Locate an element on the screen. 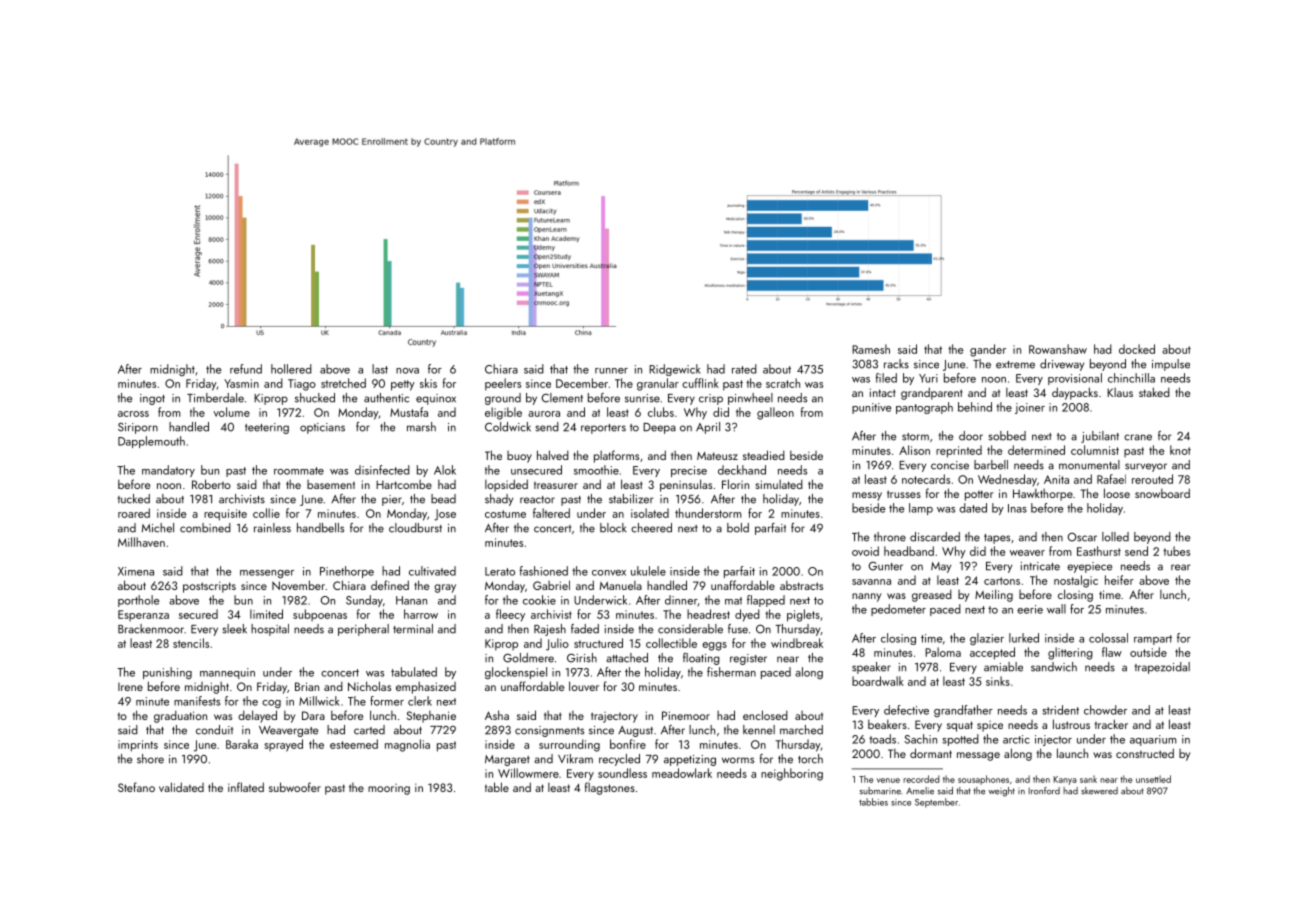  postscripts is located at coordinates (209, 587).
